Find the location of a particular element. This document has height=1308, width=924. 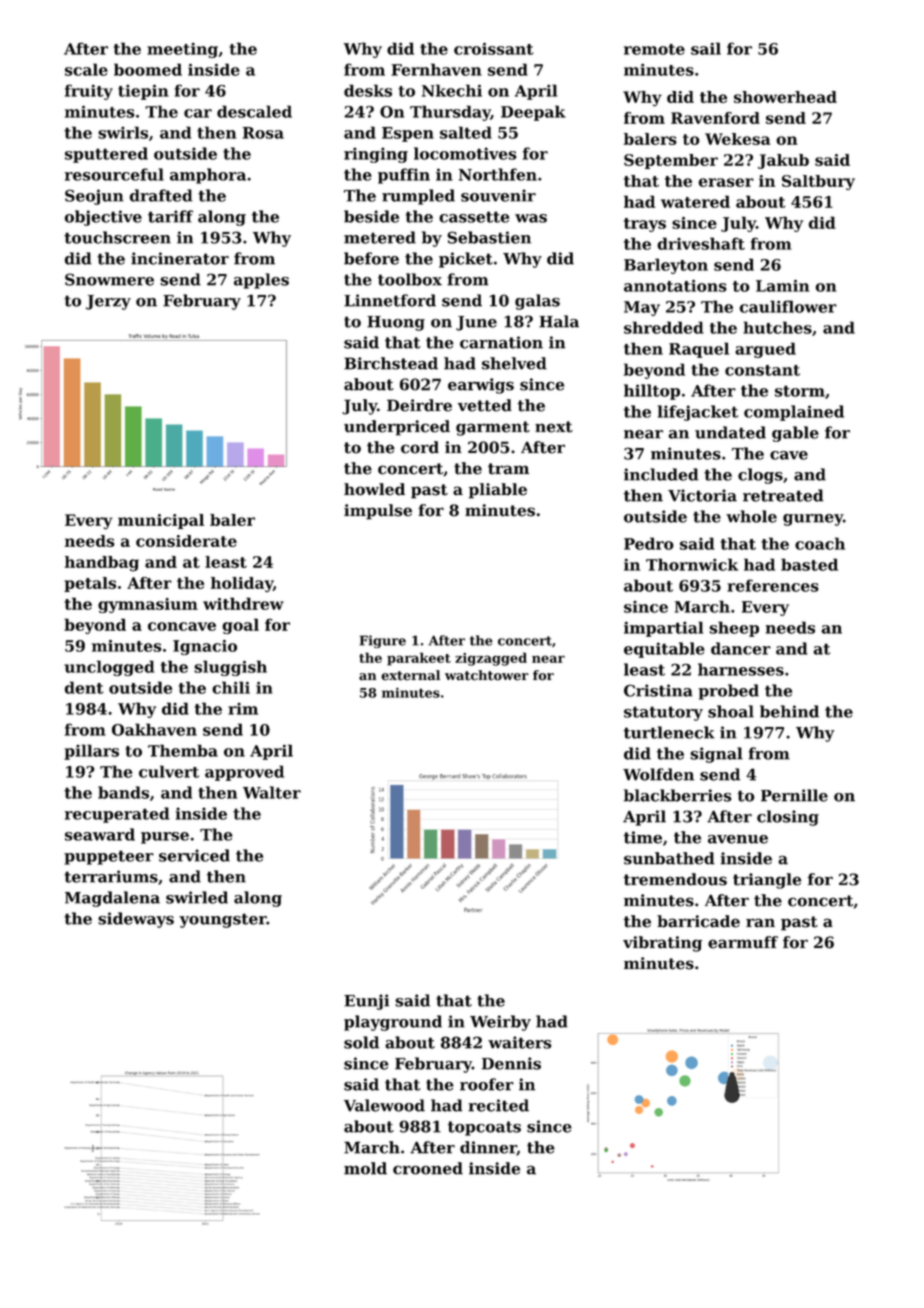

crooned is located at coordinates (428, 1168).
